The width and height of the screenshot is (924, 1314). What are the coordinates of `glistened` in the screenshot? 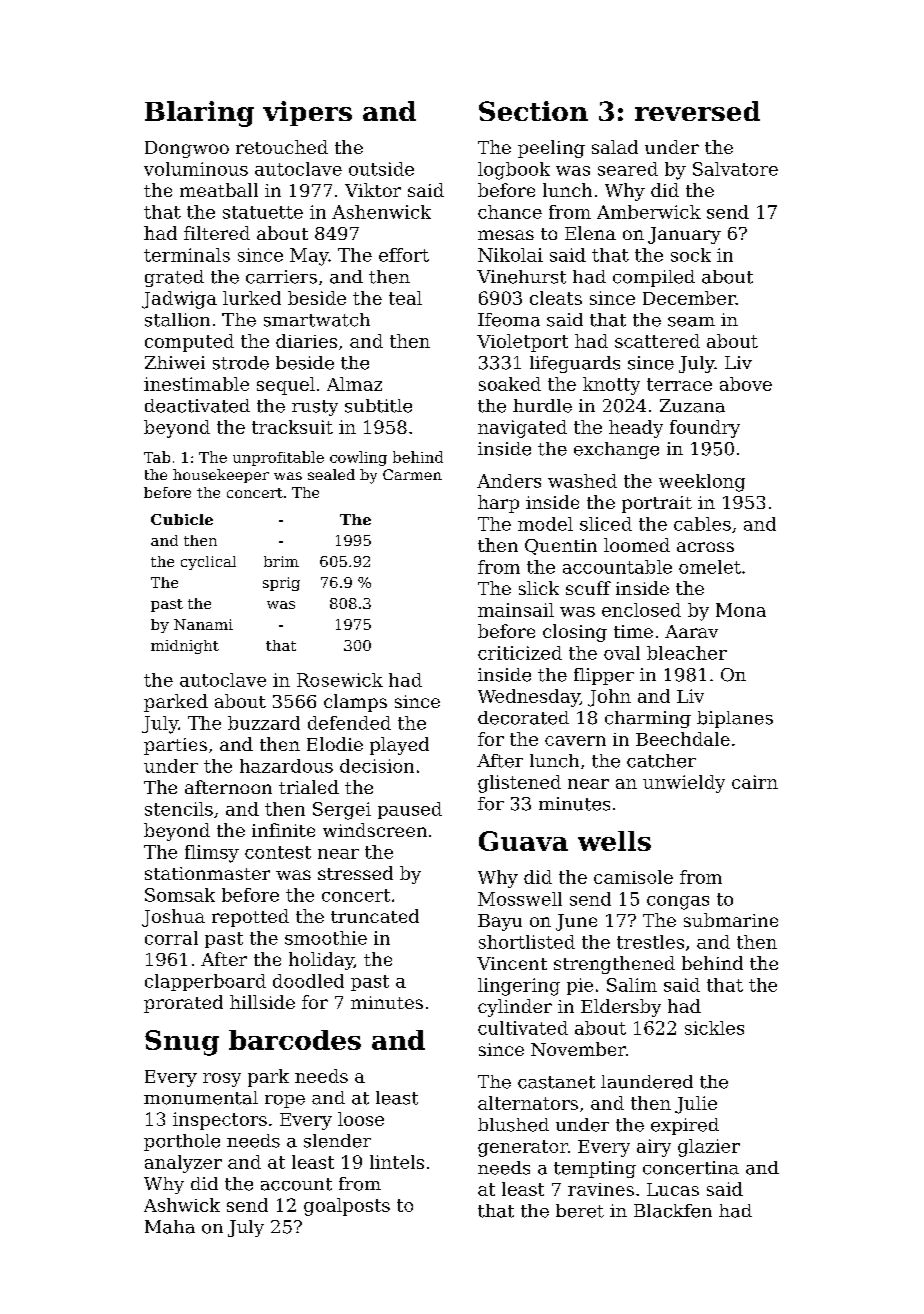 It's located at (519, 784).
